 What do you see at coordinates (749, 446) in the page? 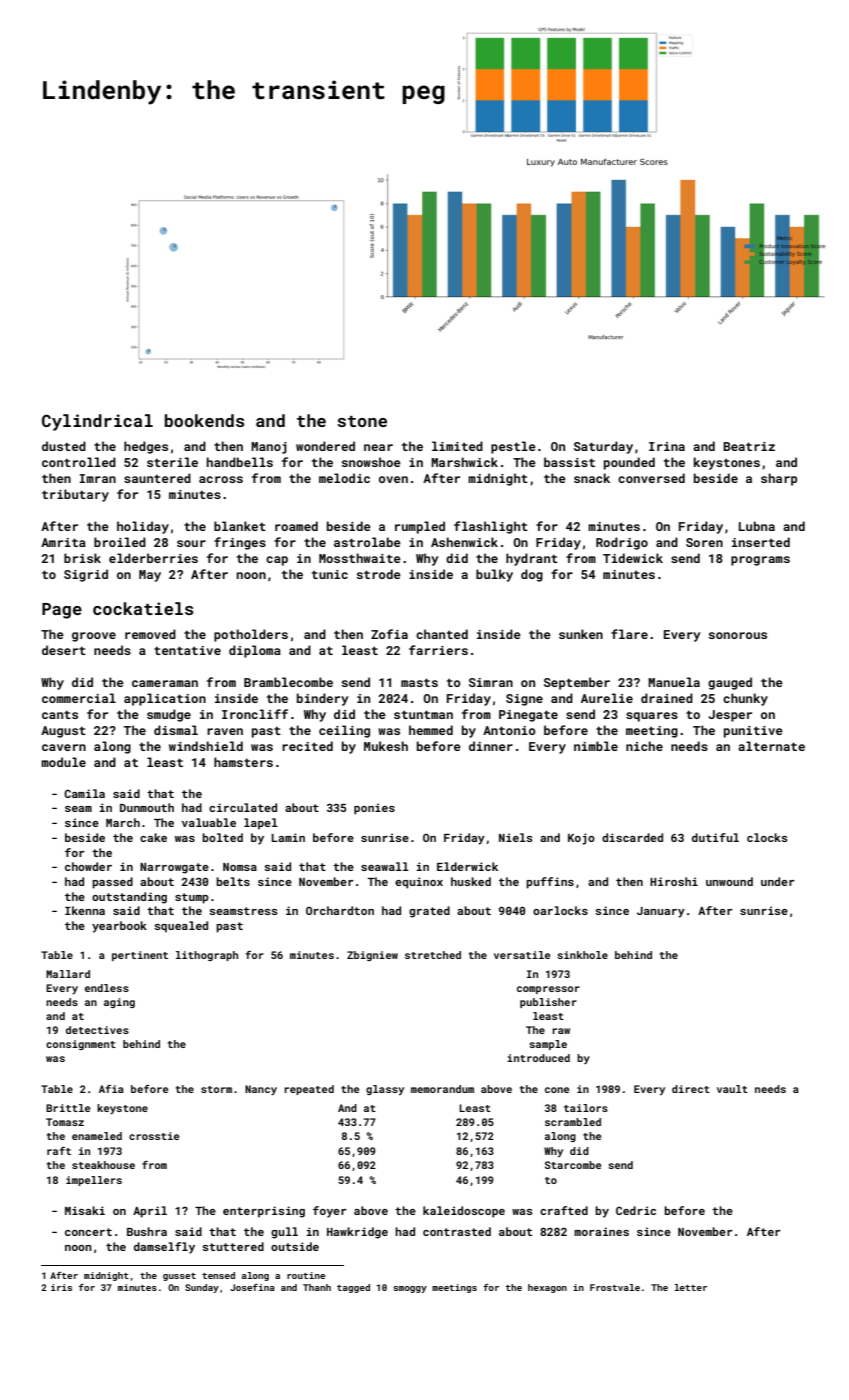
I see `Beatriz` at bounding box center [749, 446].
